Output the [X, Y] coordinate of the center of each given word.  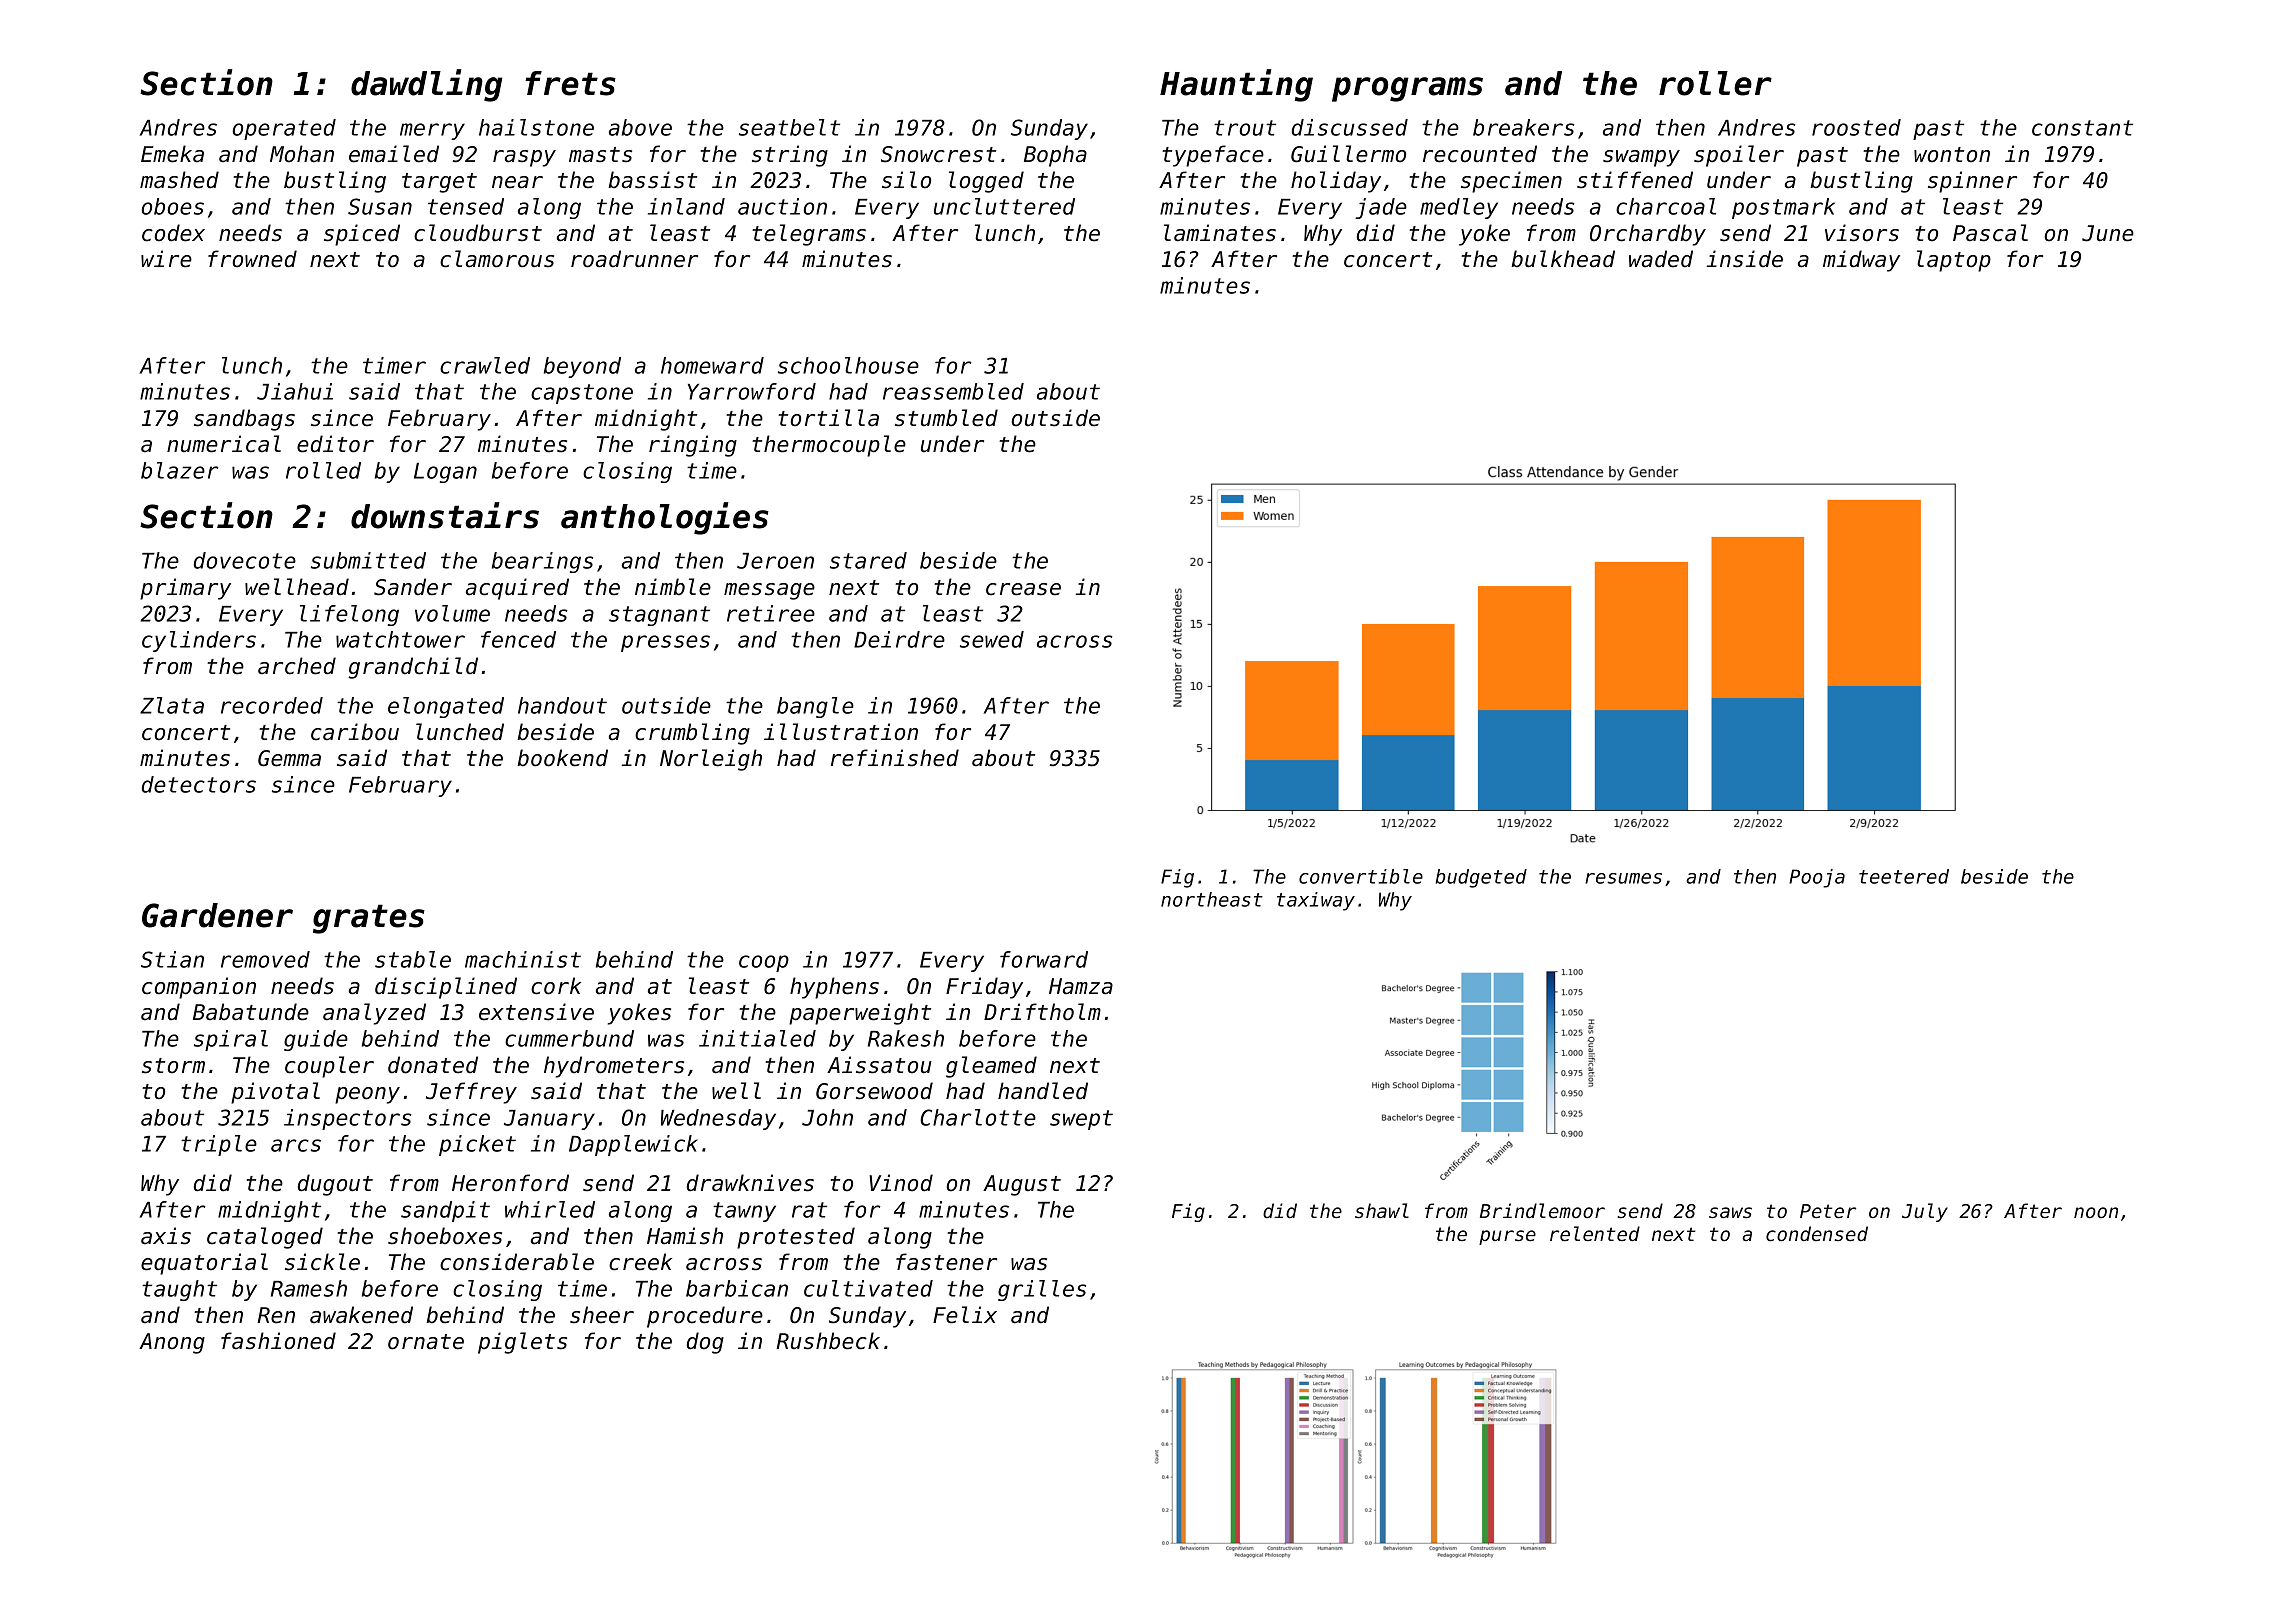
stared [868, 560]
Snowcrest [938, 154]
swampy [1641, 158]
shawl [1382, 1211]
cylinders [199, 641]
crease [1023, 589]
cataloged [265, 1238]
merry [432, 131]
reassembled [953, 391]
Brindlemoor [1542, 1210]
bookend [562, 758]
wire [166, 259]
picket [477, 1145]
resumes [1623, 878]
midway [1861, 261]
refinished [895, 758]
